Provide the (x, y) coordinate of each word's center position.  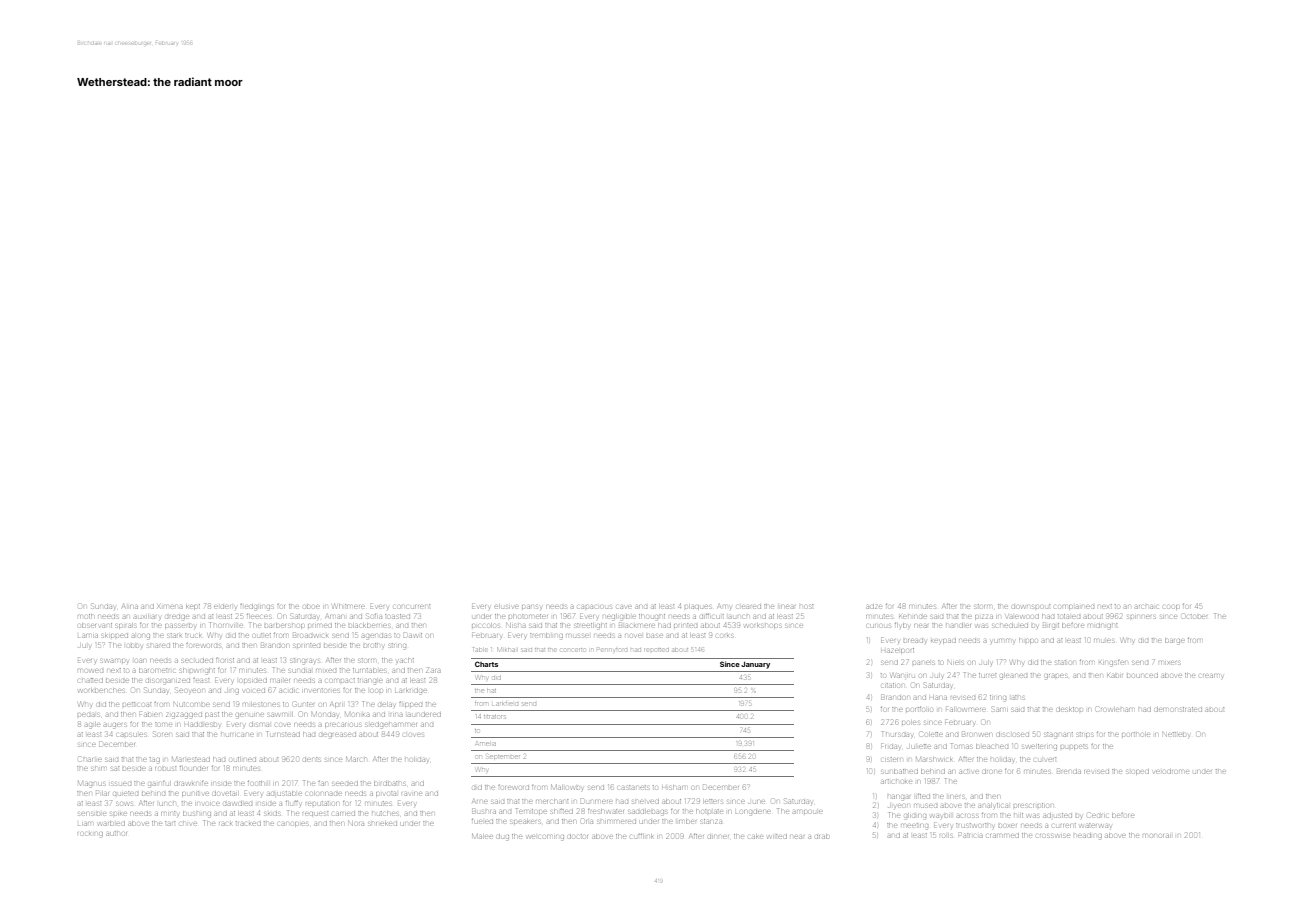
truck (193, 635)
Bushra (484, 812)
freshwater (606, 811)
